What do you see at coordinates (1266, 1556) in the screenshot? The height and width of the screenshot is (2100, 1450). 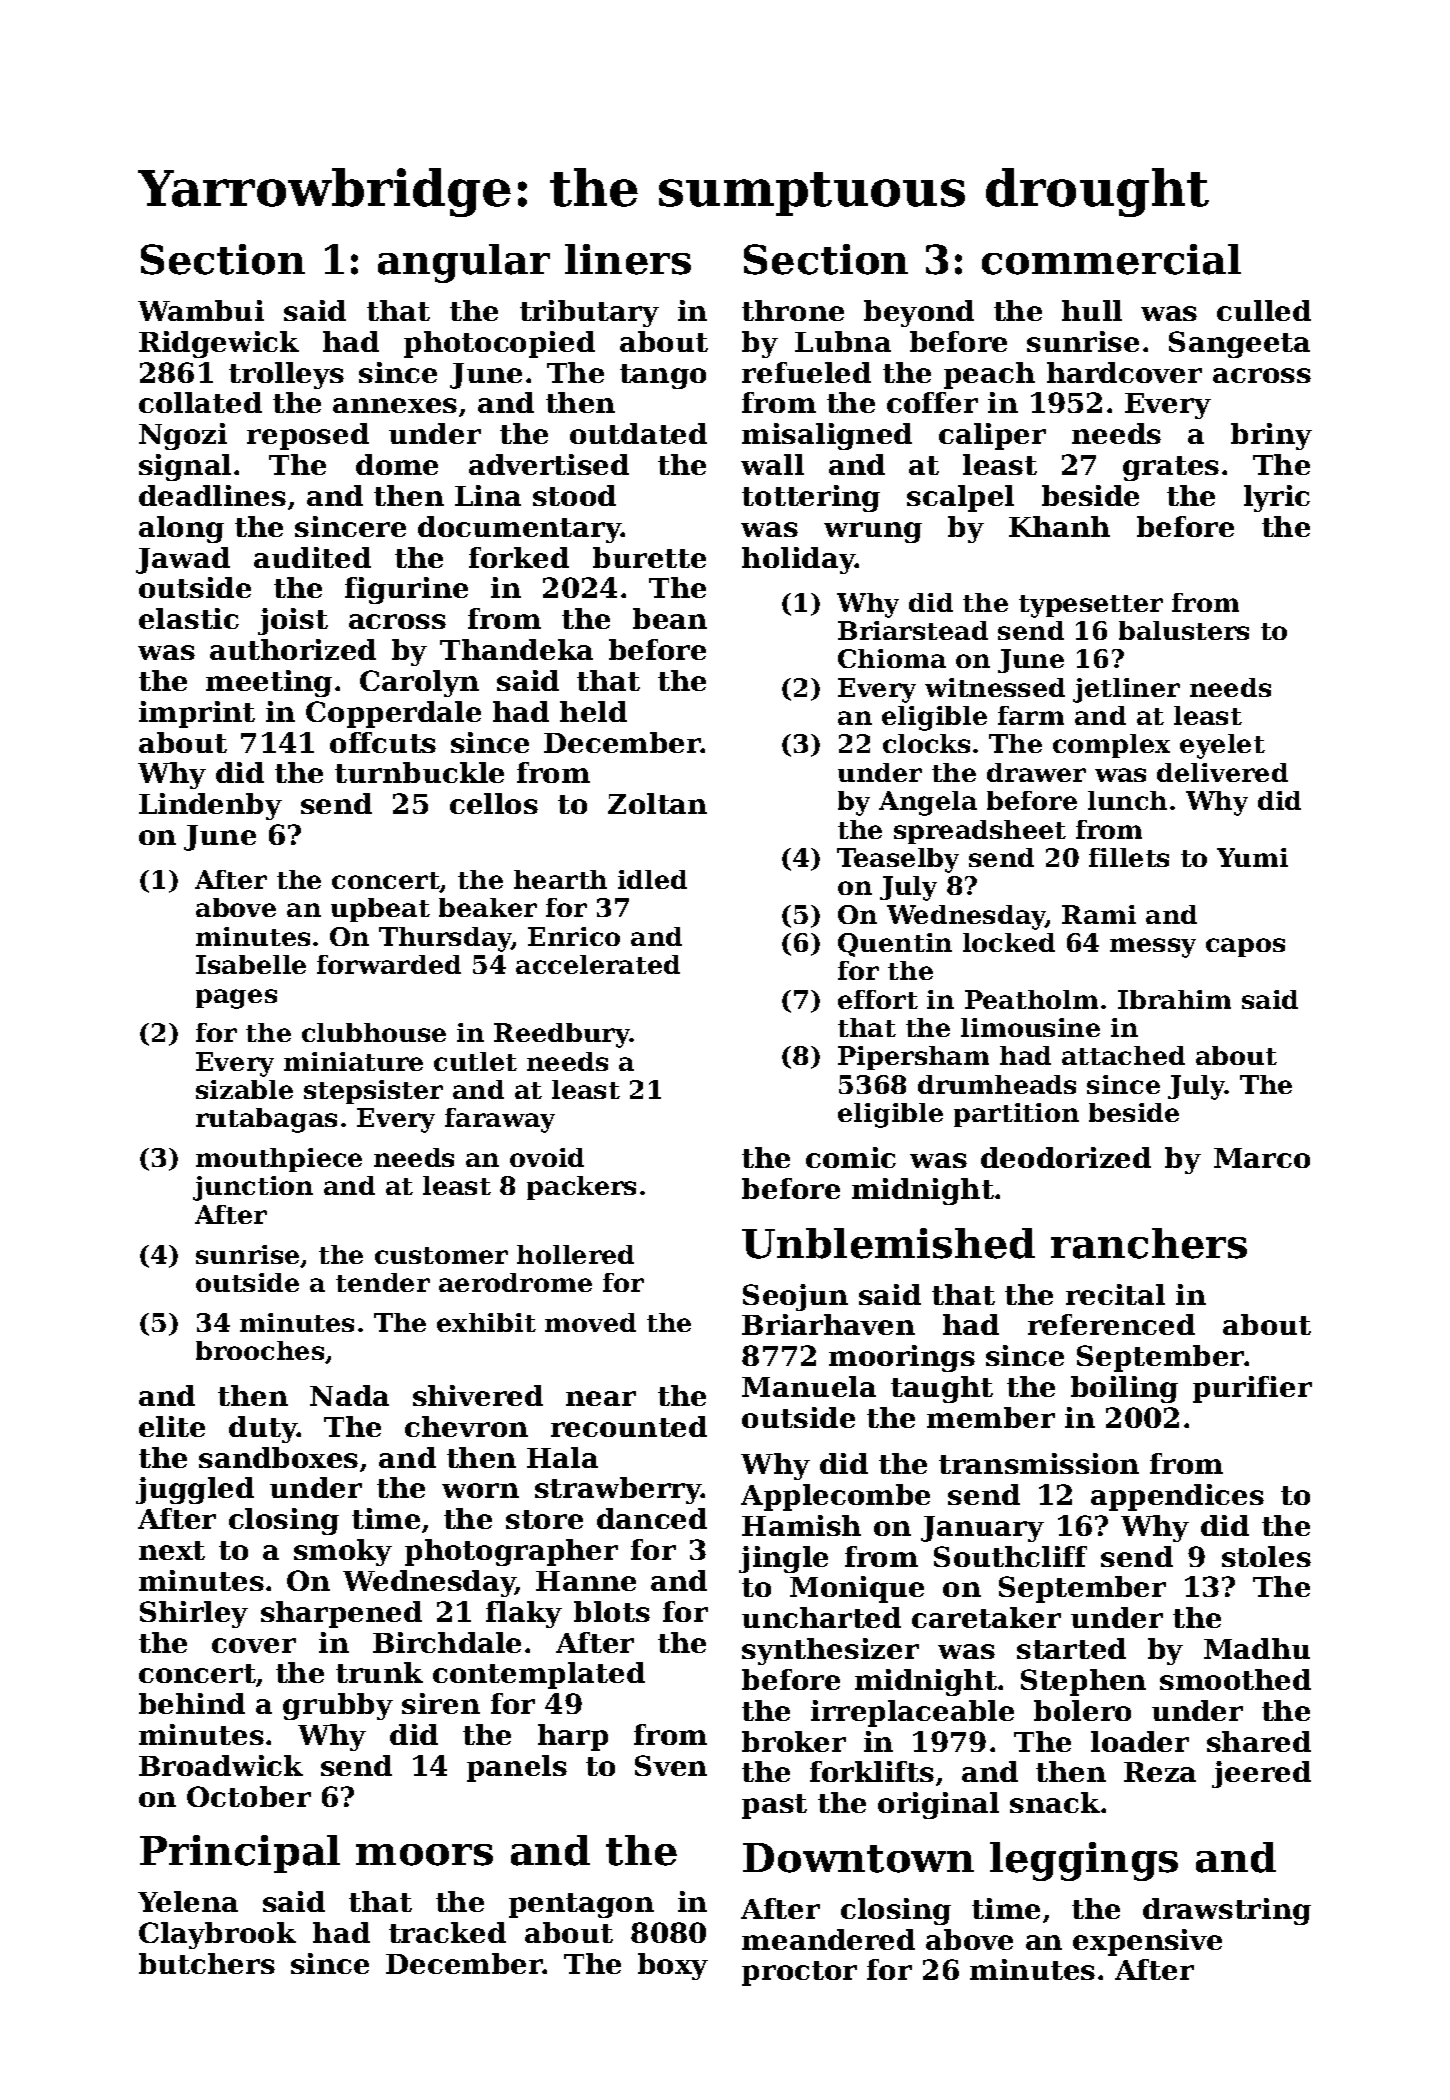 I see `stoles` at bounding box center [1266, 1556].
